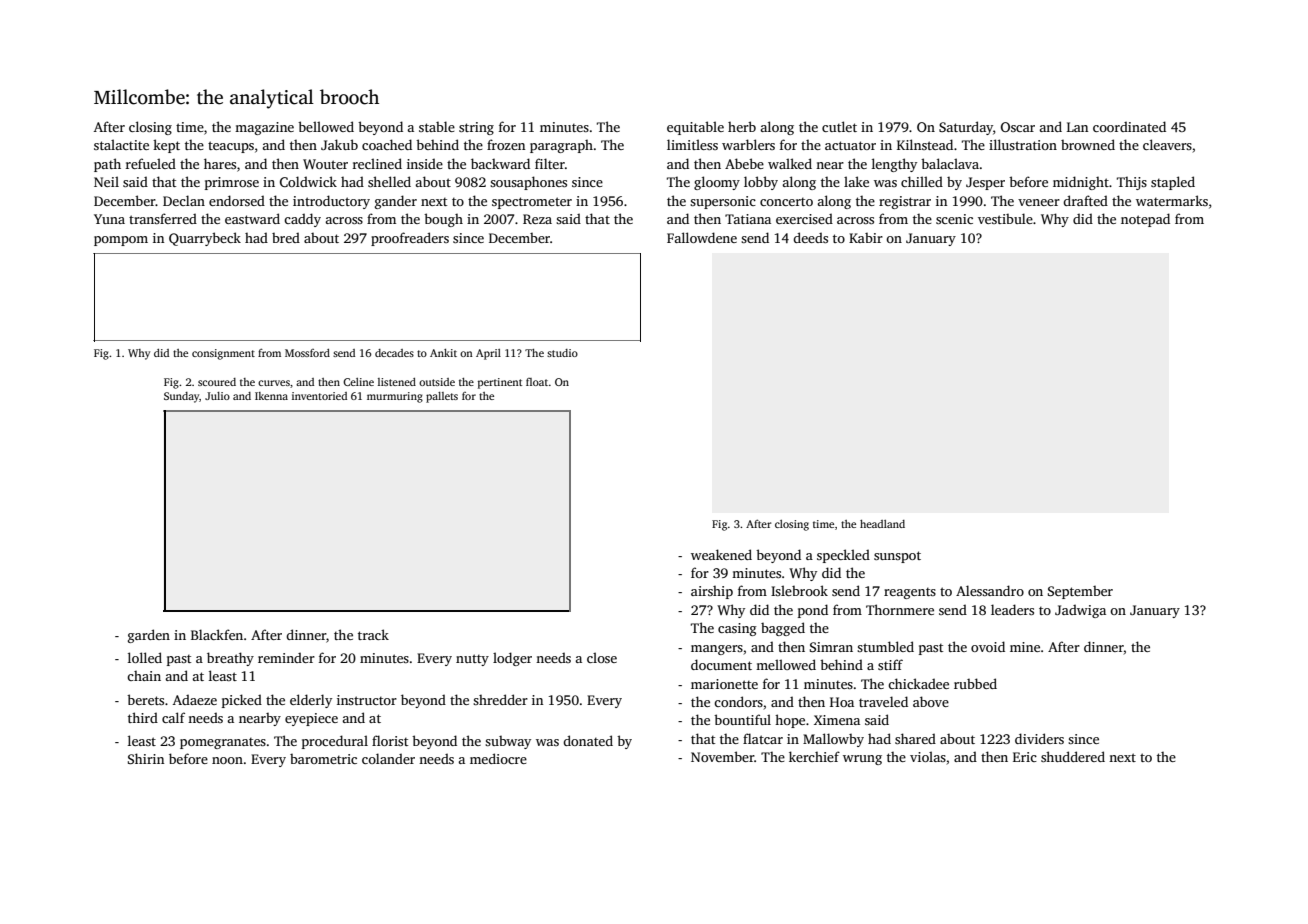  Describe the element at coordinates (373, 634) in the screenshot. I see `track` at that location.
